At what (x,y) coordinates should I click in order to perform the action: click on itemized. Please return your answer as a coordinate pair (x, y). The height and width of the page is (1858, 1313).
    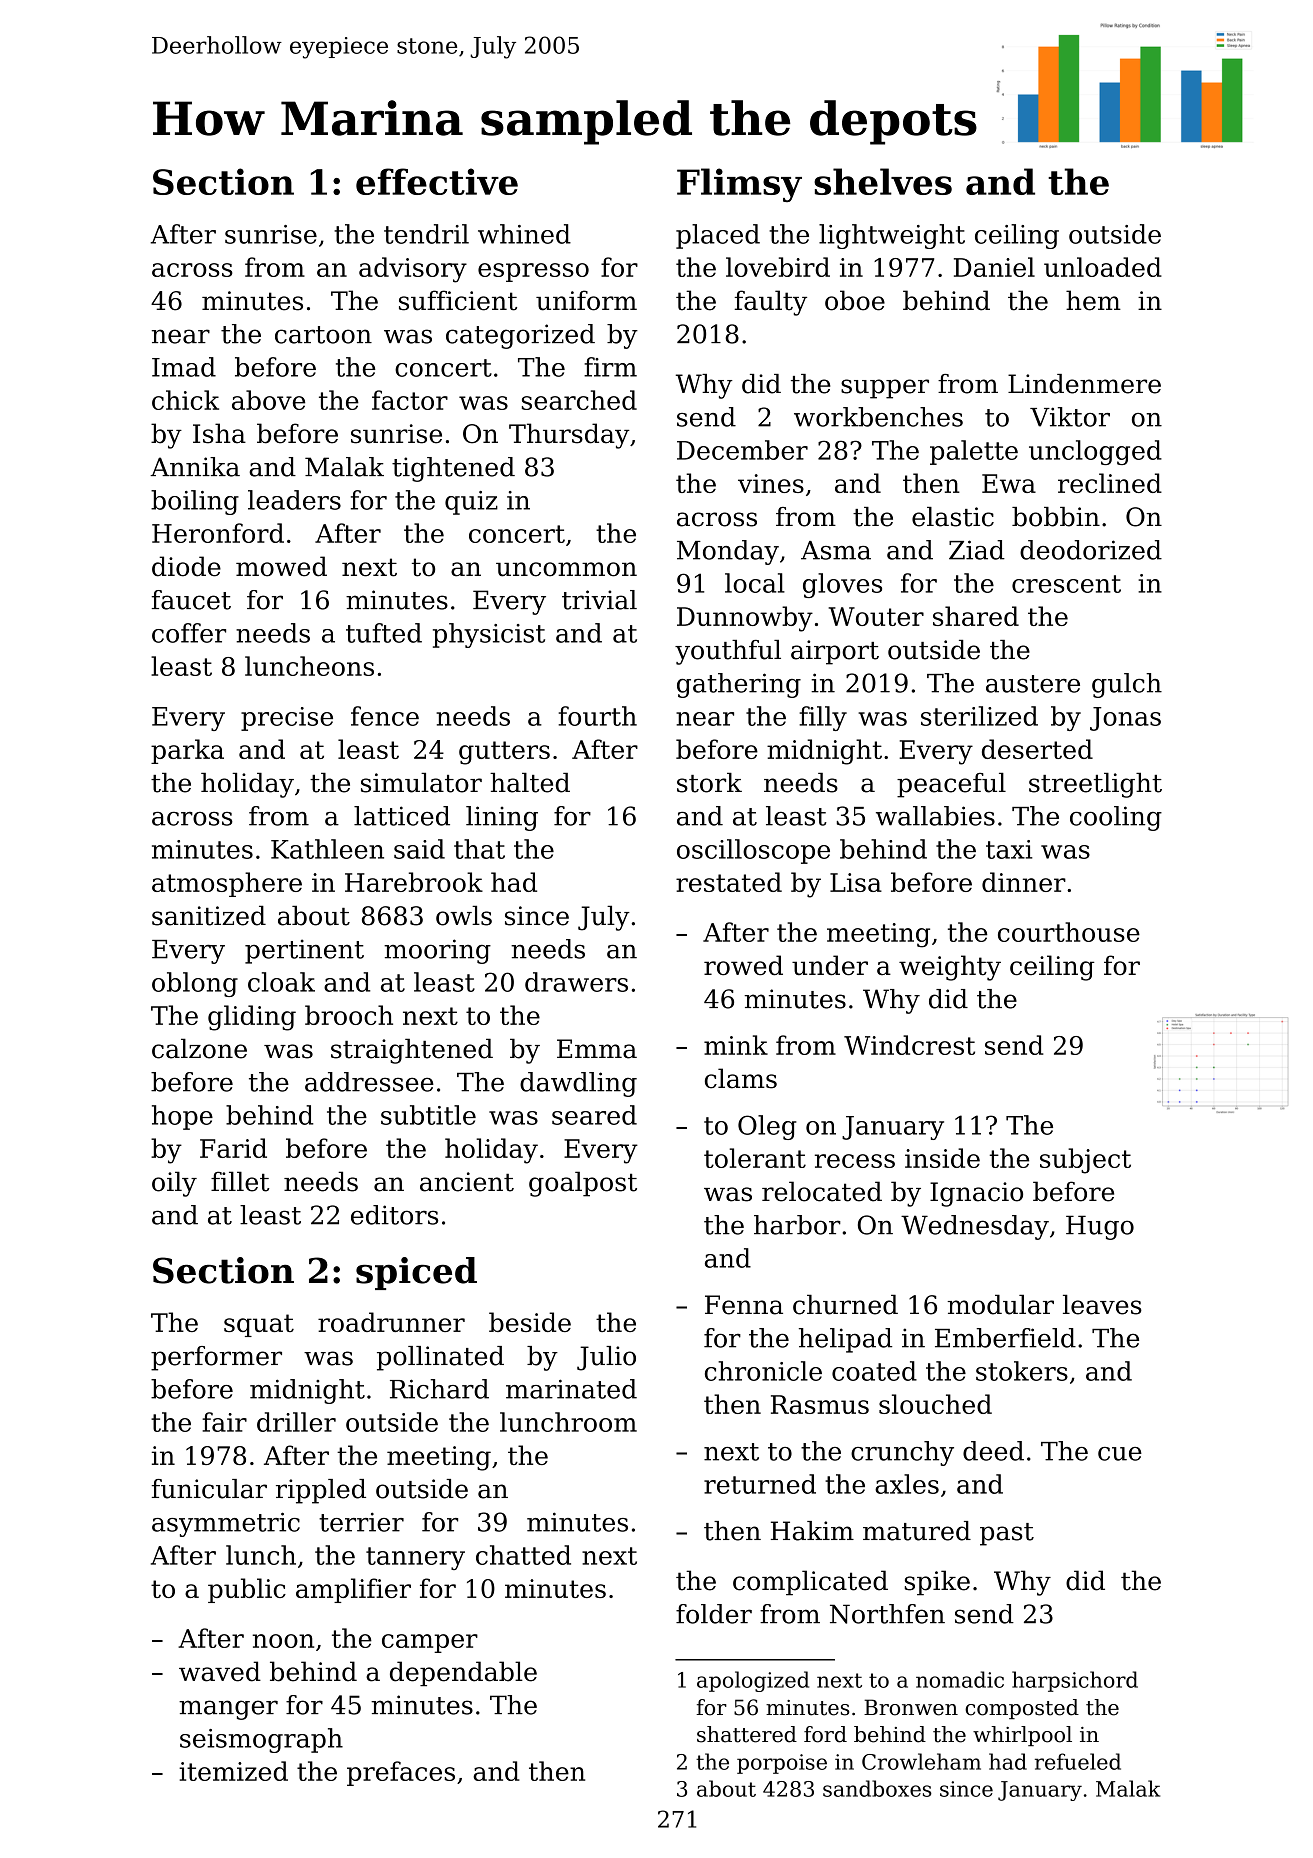
    Looking at the image, I should click on (233, 1771).
